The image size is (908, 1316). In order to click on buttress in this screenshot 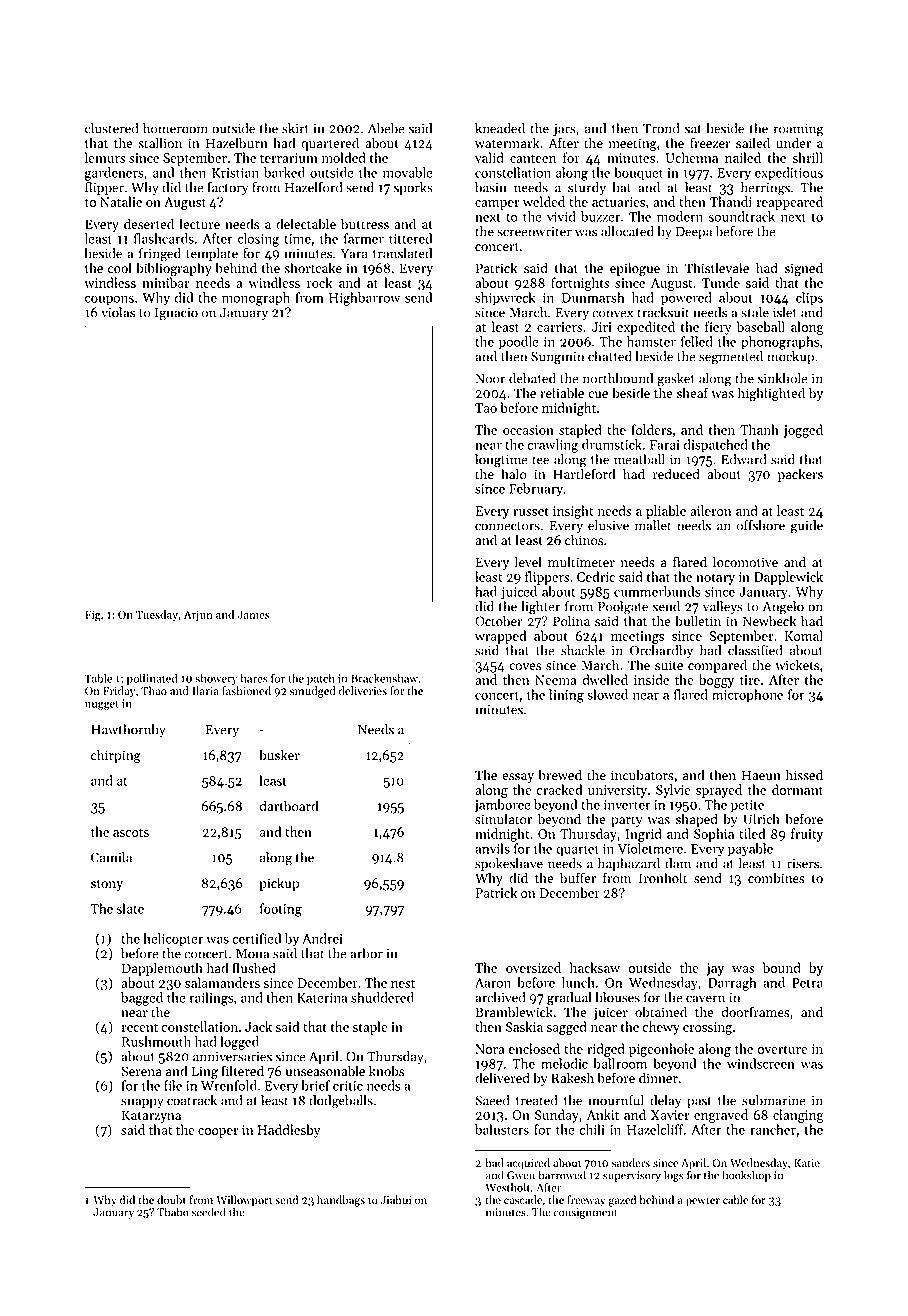, I will do `click(365, 224)`.
